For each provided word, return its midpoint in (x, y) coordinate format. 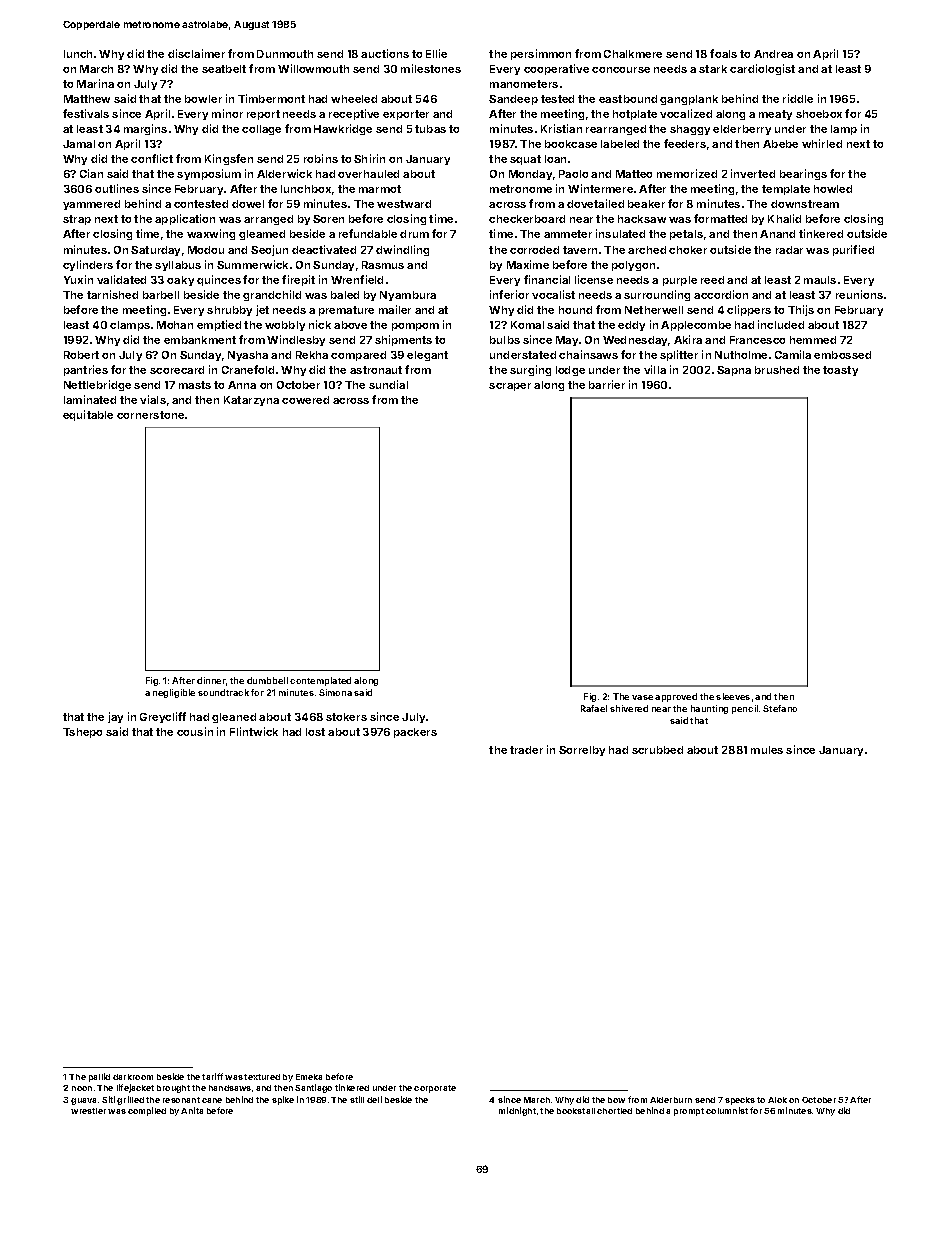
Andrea (773, 54)
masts (195, 385)
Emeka (309, 1077)
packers (415, 733)
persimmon (541, 54)
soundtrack (223, 692)
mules (767, 750)
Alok (777, 1100)
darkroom (133, 1077)
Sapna (734, 371)
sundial (388, 384)
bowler (203, 99)
